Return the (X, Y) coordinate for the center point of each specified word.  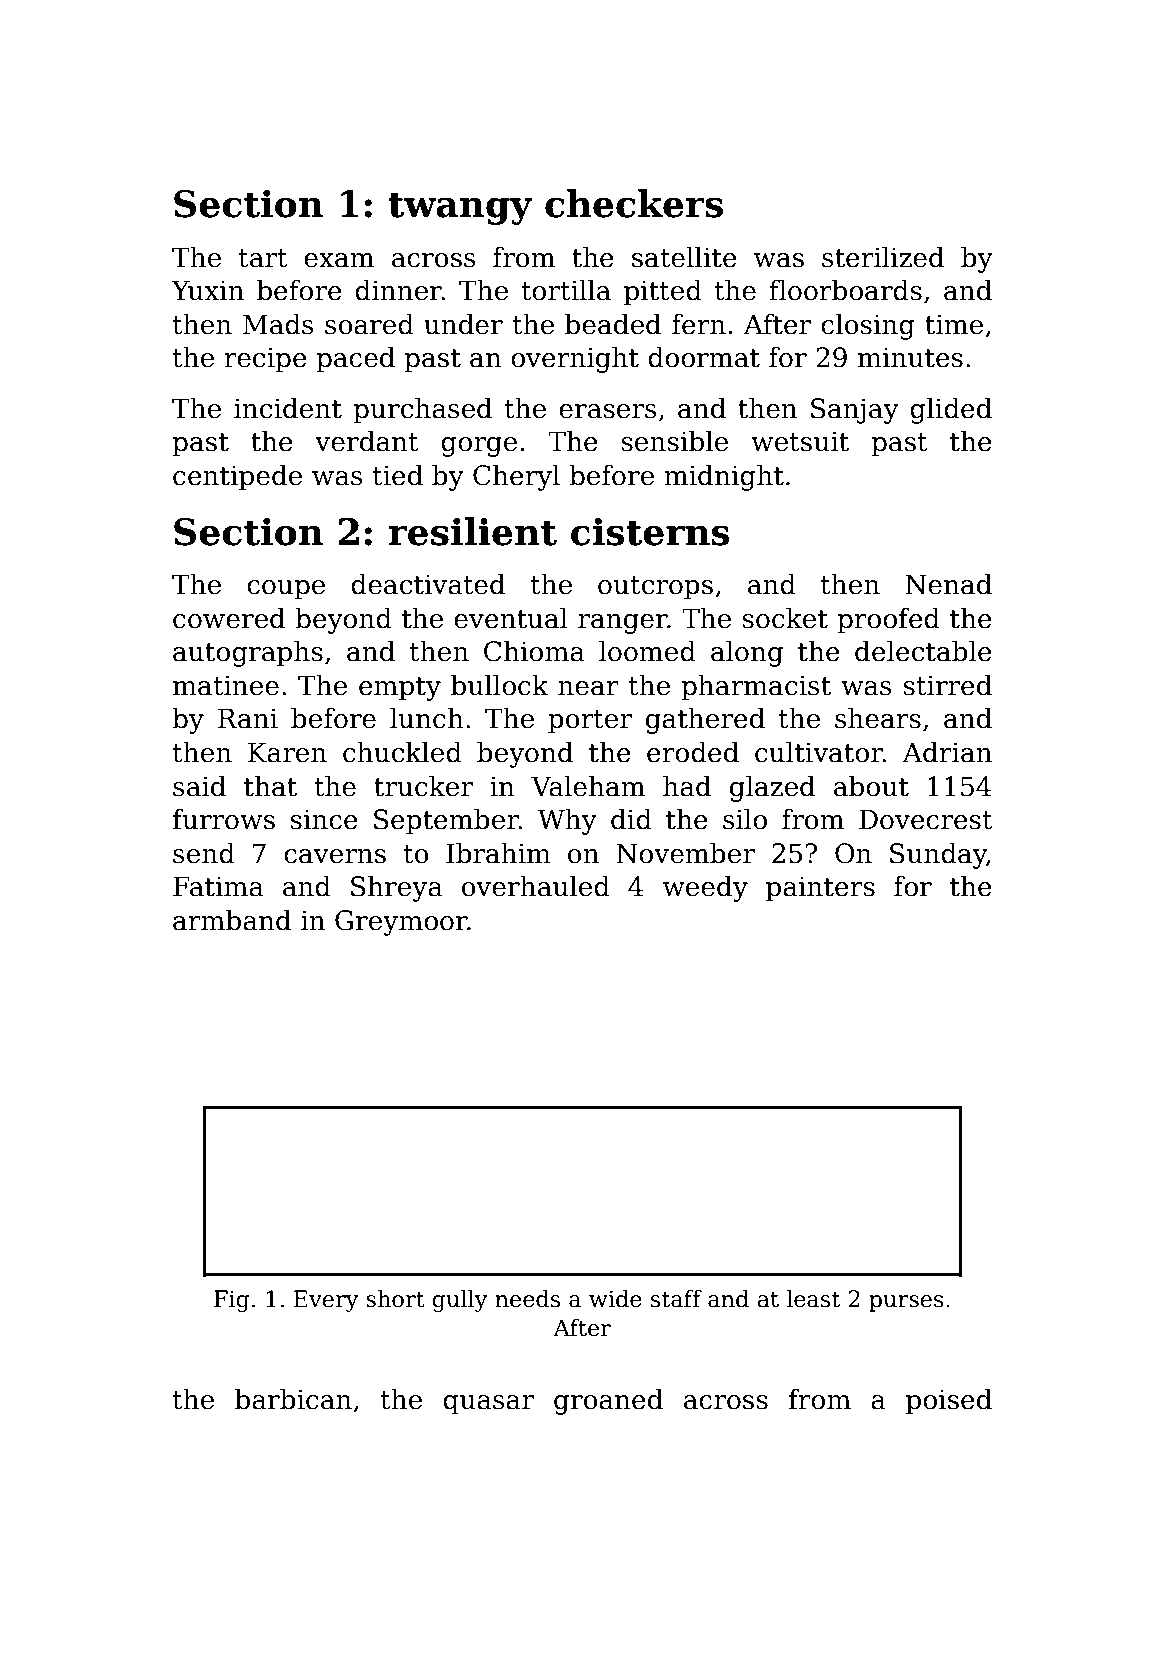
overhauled (536, 886)
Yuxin (207, 290)
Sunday (938, 856)
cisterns (650, 532)
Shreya (397, 889)
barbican (293, 1399)
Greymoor (401, 923)
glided (951, 411)
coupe (286, 590)
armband (232, 920)
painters (820, 889)
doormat (704, 357)
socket (785, 618)
